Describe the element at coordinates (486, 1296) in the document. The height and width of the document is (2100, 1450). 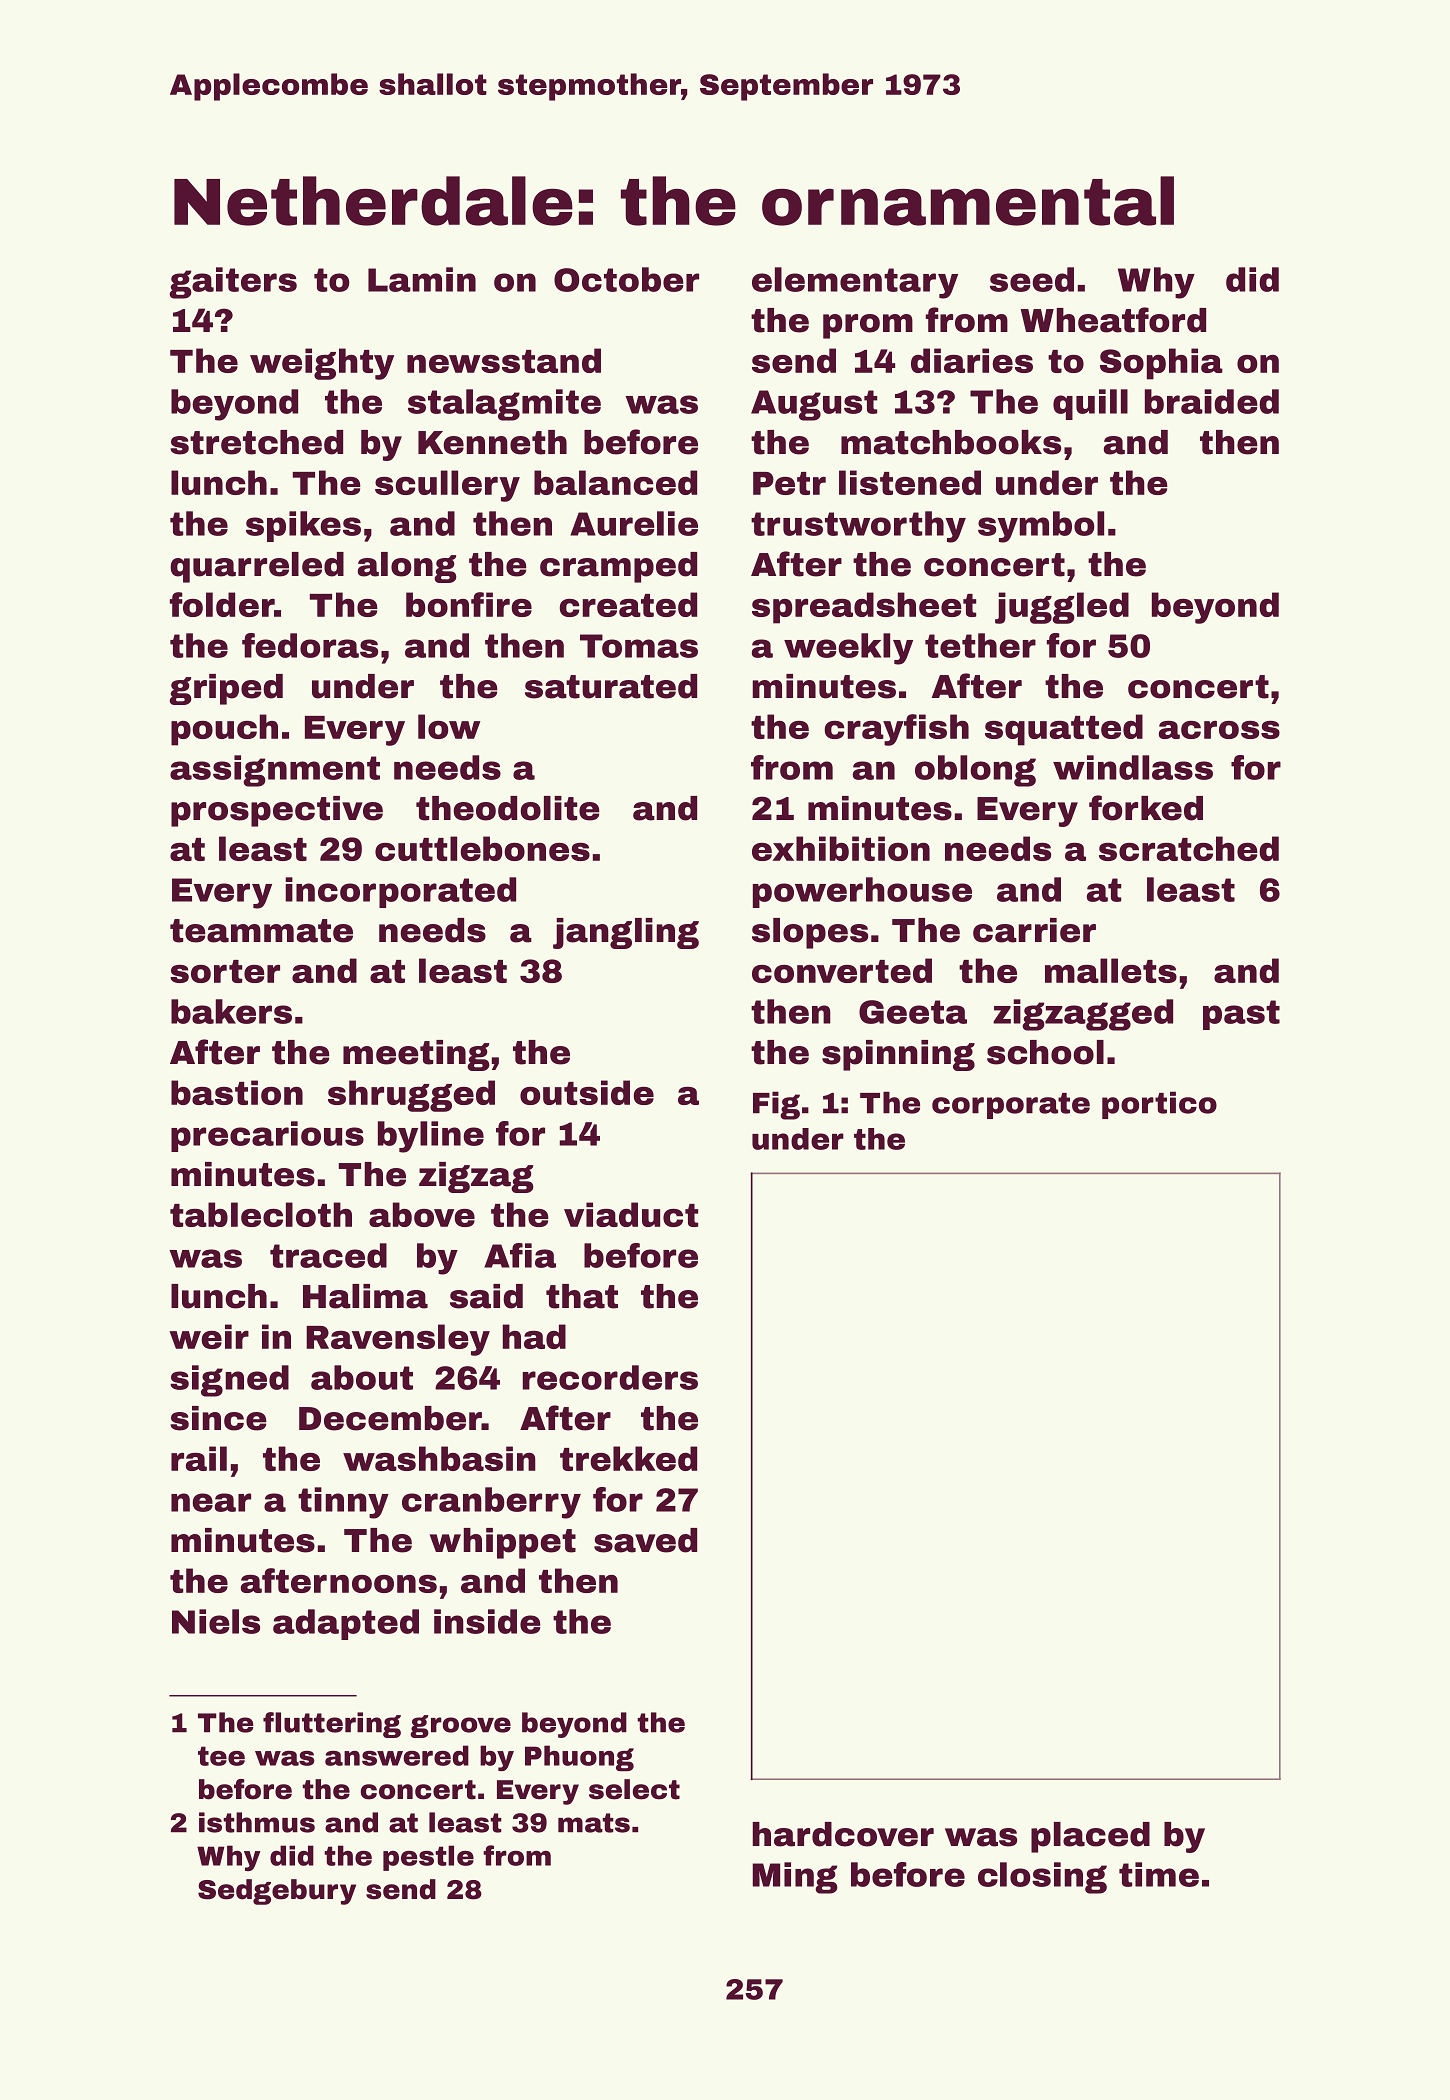
I see `said` at that location.
